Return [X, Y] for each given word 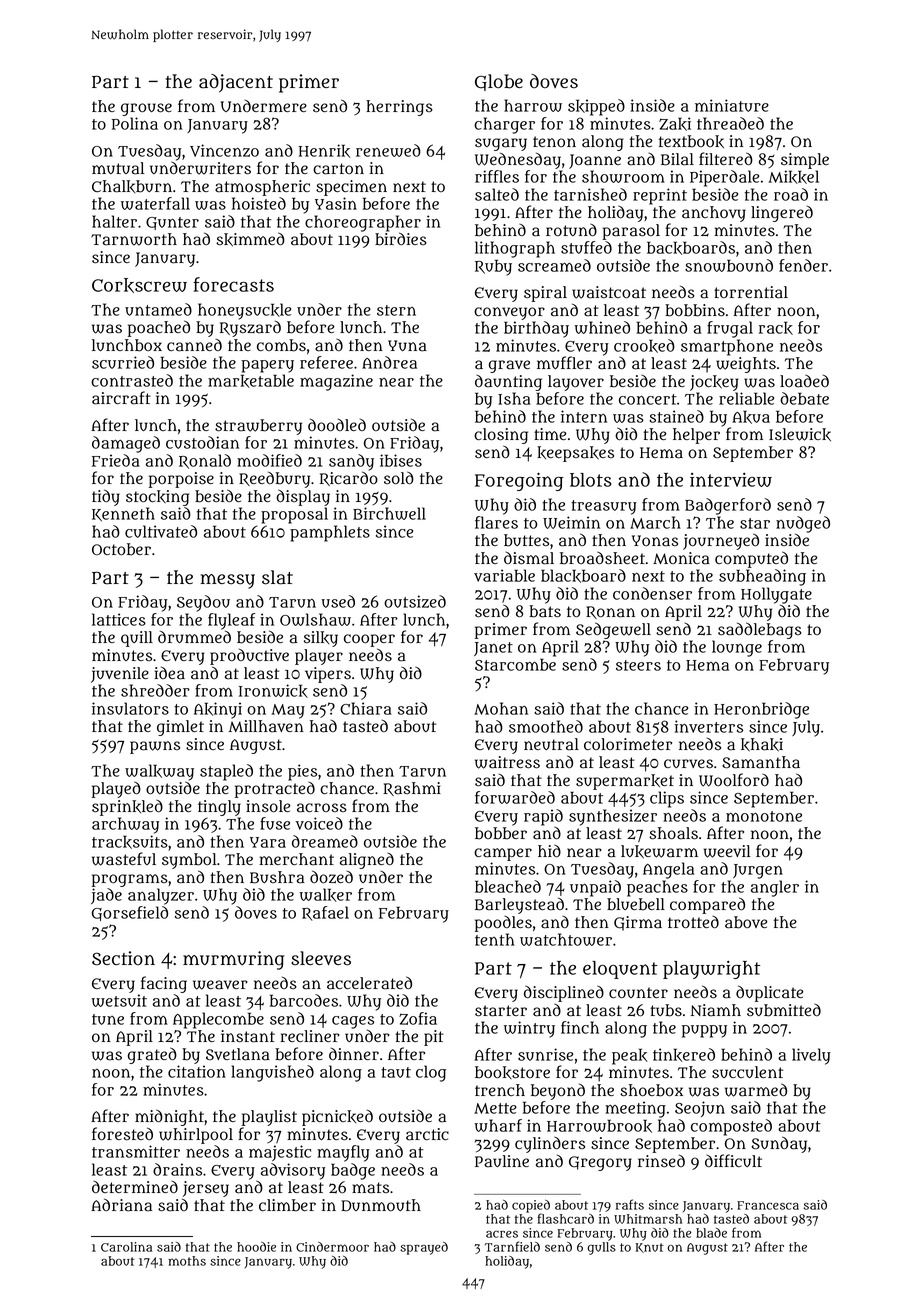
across [322, 808]
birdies [401, 239]
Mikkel [793, 177]
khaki [762, 745]
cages [353, 1022]
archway [125, 825]
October [121, 549]
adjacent [236, 83]
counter [638, 992]
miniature [732, 105]
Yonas [655, 541]
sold [399, 478]
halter [114, 221]
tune [108, 1019]
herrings [399, 108]
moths [187, 1261]
